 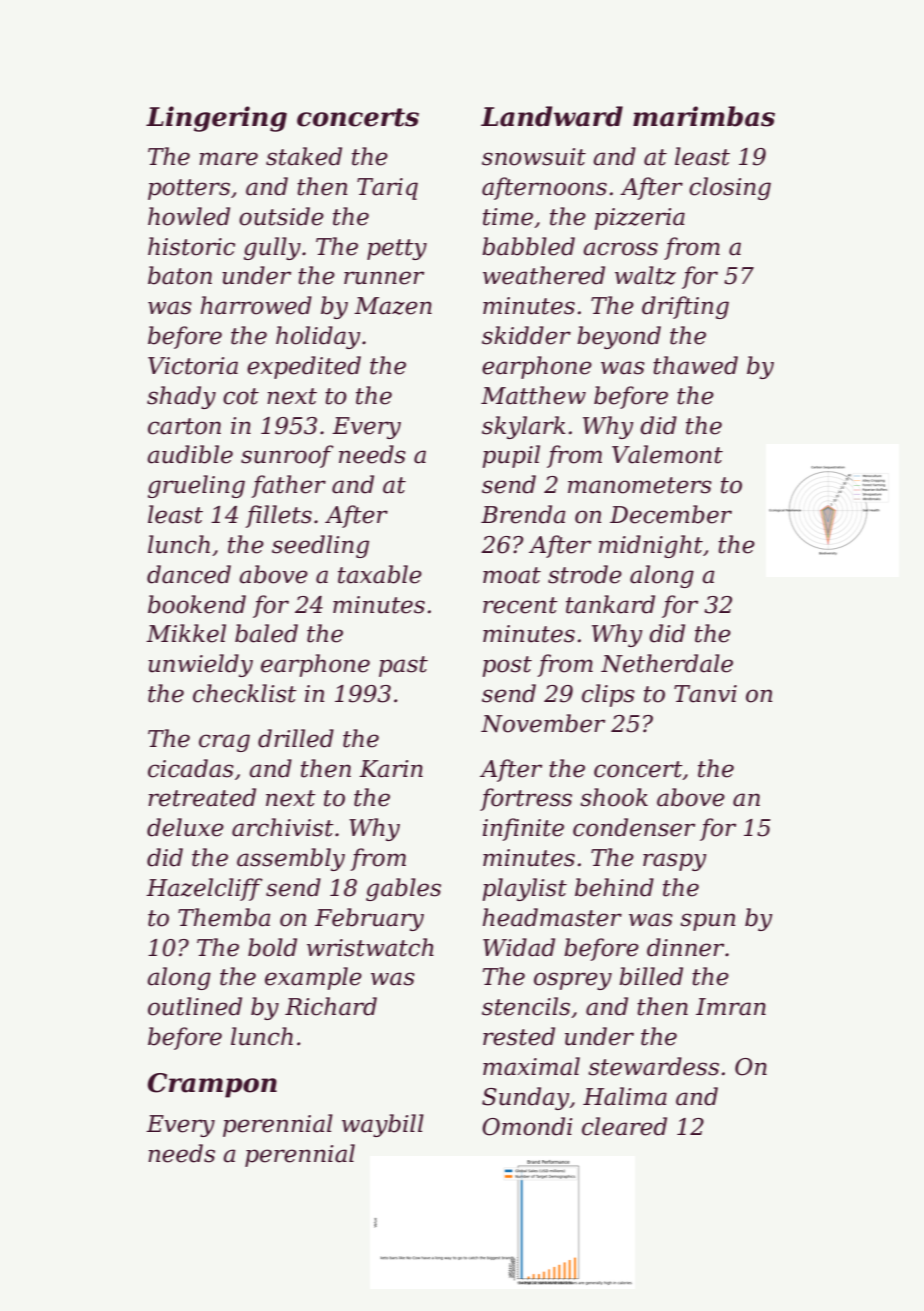 What do you see at coordinates (383, 1125) in the screenshot?
I see `waybill` at bounding box center [383, 1125].
